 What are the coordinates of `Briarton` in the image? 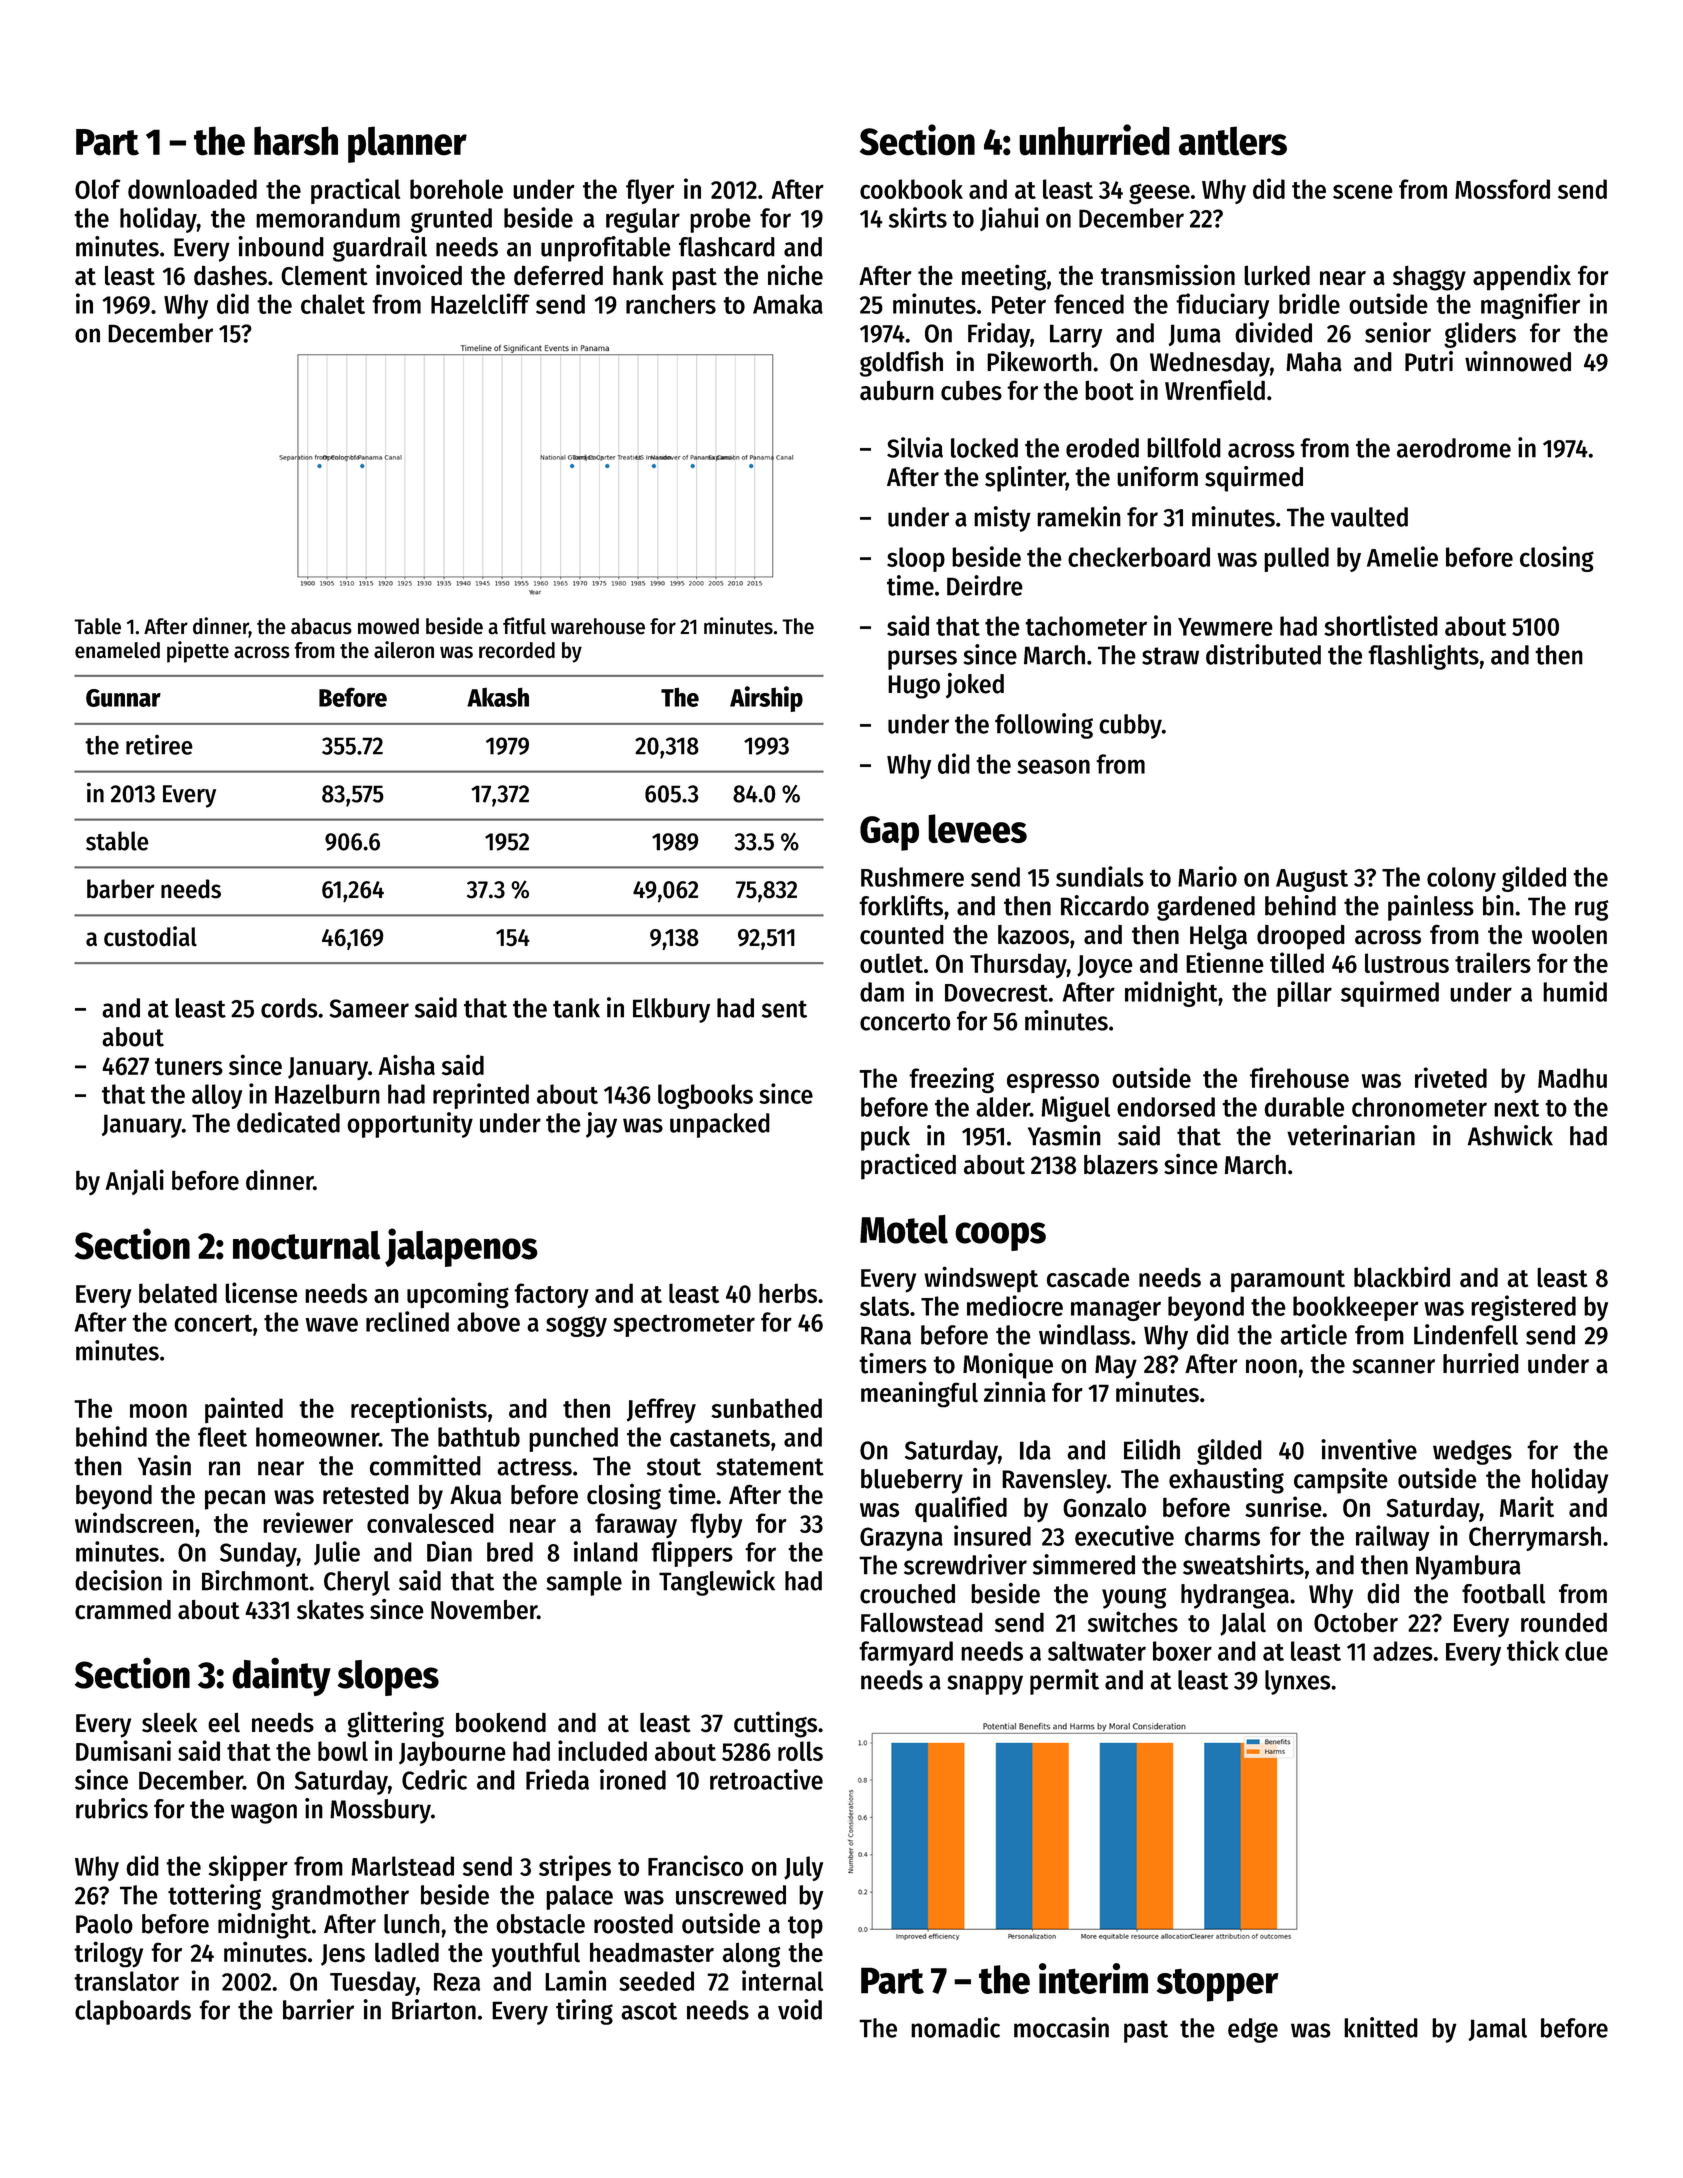 It's located at (434, 2009).
